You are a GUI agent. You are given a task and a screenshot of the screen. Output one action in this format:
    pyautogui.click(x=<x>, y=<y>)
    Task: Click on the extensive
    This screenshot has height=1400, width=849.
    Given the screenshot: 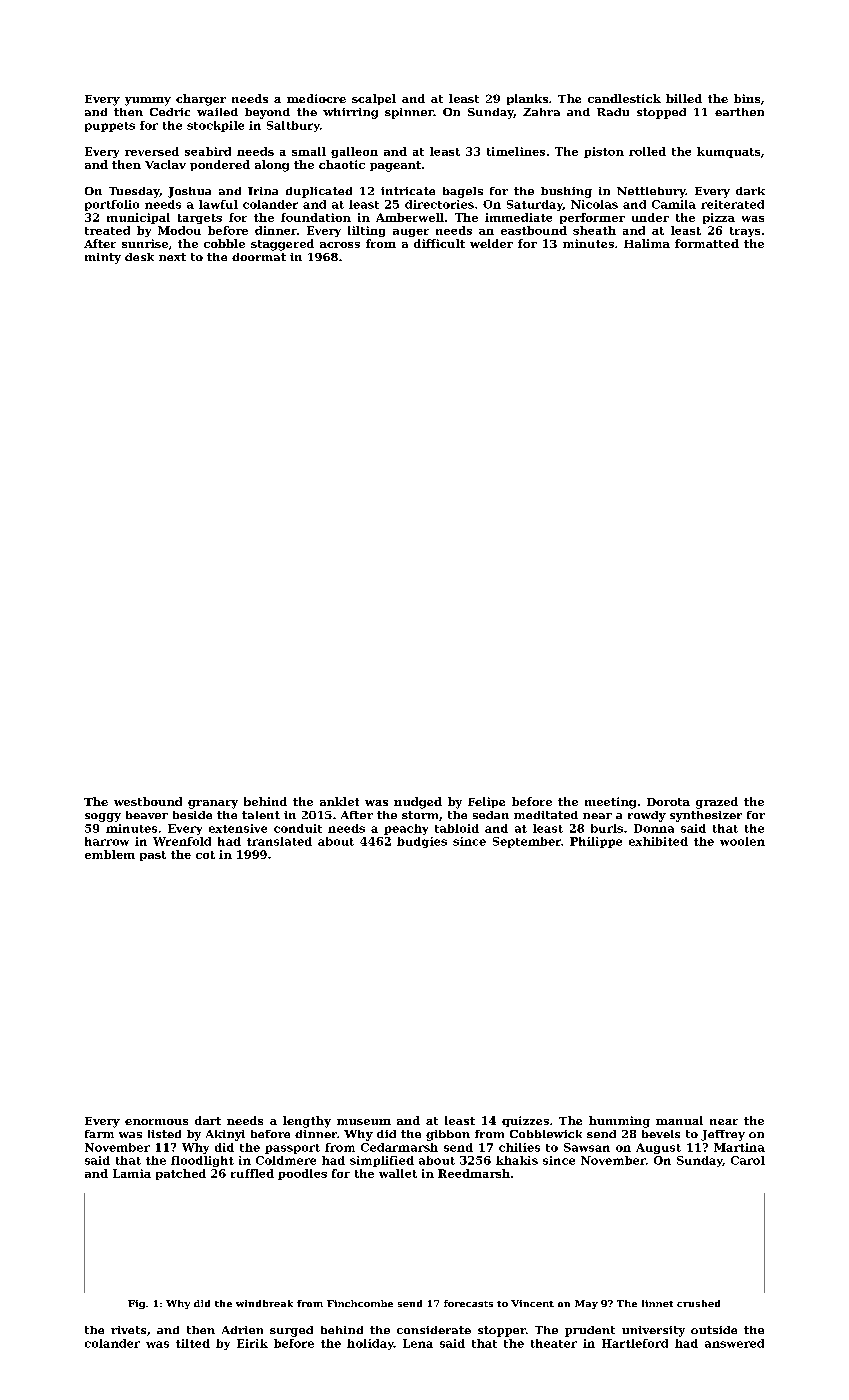 What is the action you would take?
    pyautogui.click(x=238, y=828)
